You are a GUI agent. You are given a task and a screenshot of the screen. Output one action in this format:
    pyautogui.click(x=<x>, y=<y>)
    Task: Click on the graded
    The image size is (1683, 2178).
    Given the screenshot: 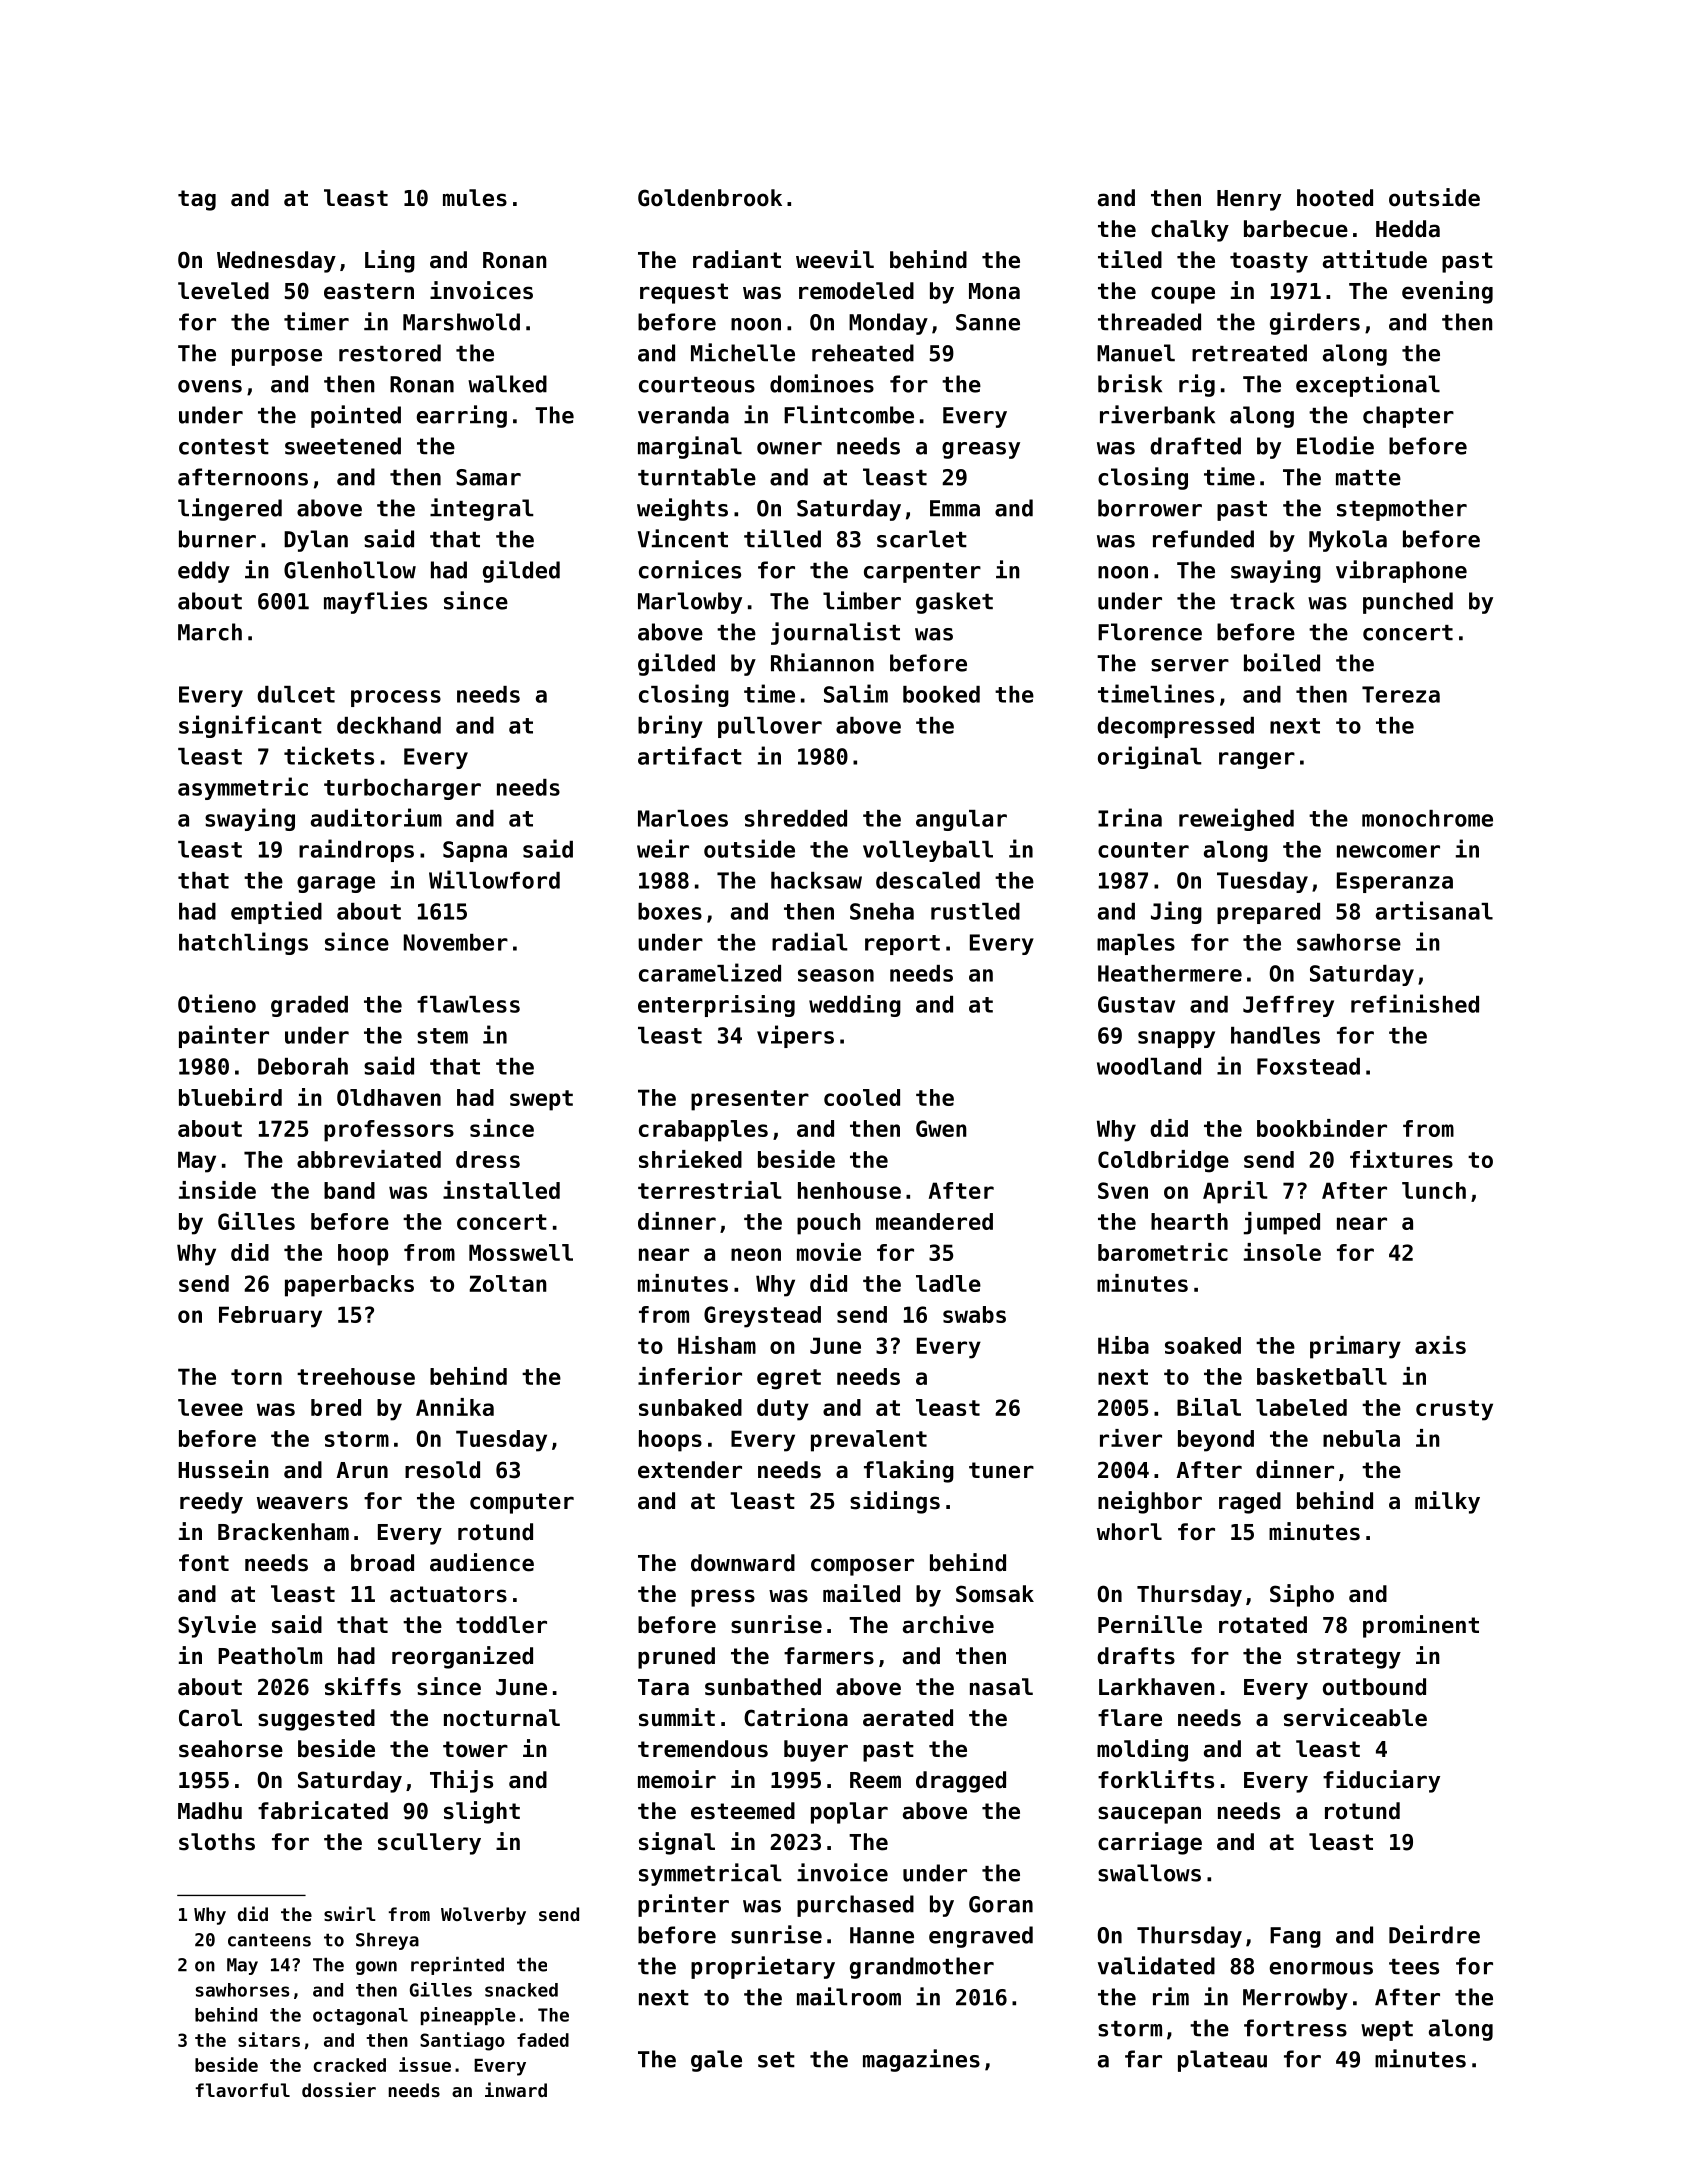 What is the action you would take?
    pyautogui.click(x=309, y=1006)
